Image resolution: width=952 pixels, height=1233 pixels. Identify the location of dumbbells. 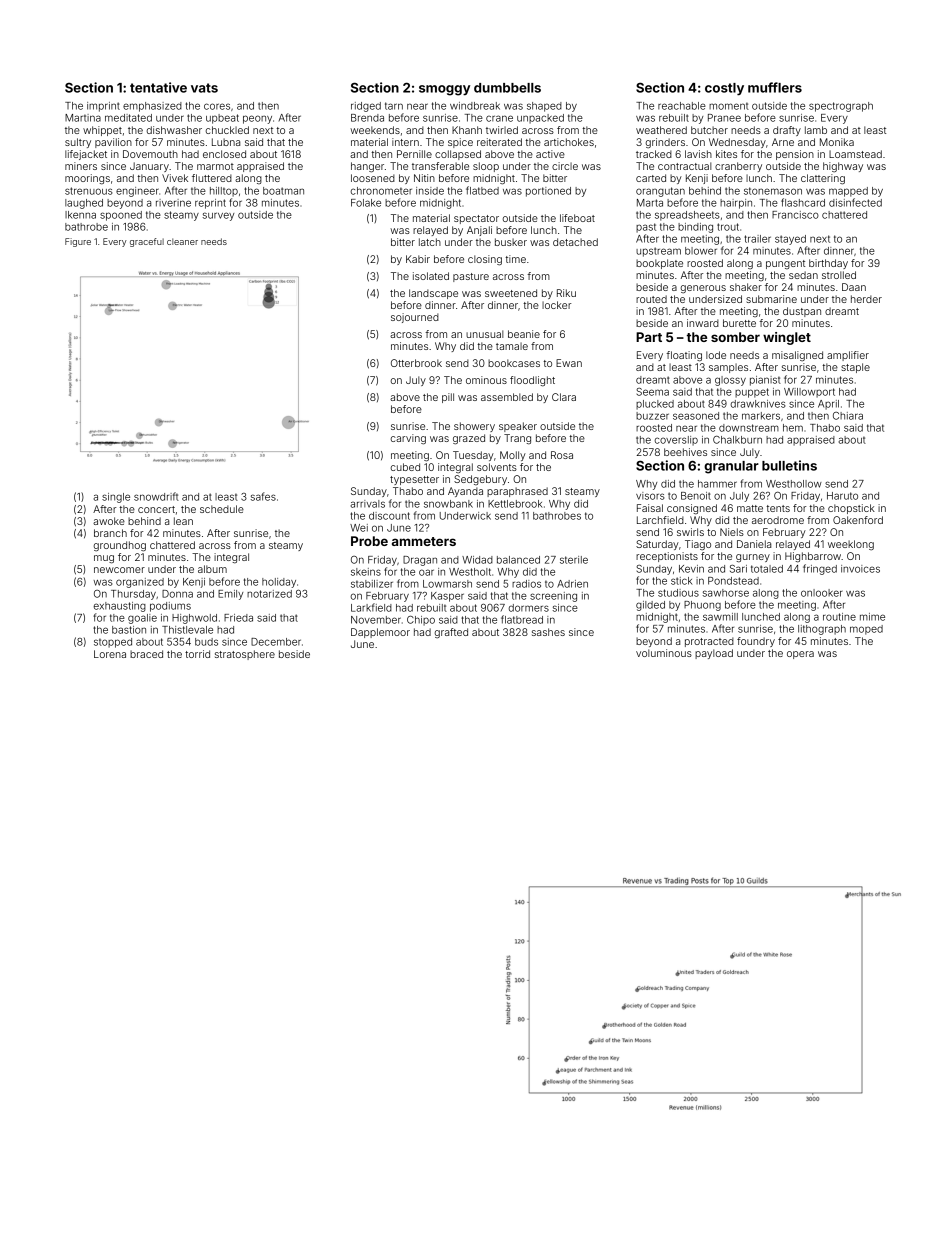
(507, 88).
